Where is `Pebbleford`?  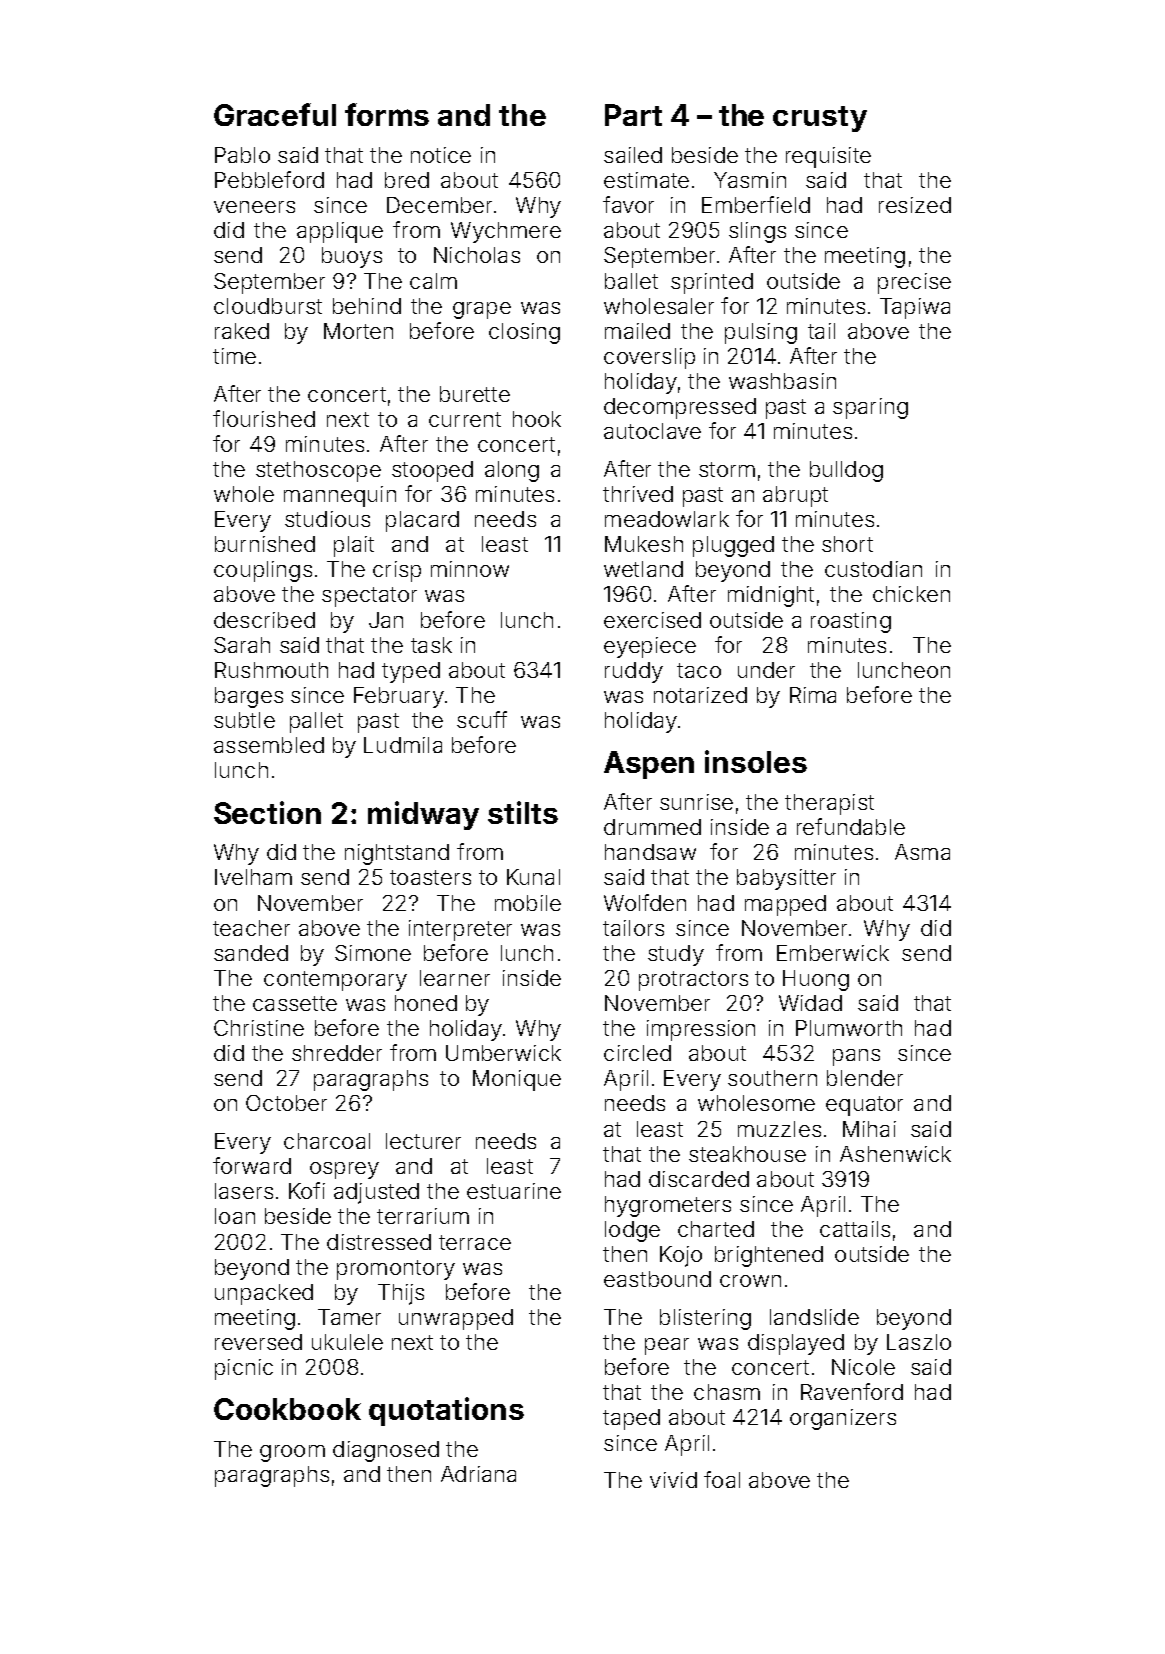 Pebbleford is located at coordinates (269, 179).
